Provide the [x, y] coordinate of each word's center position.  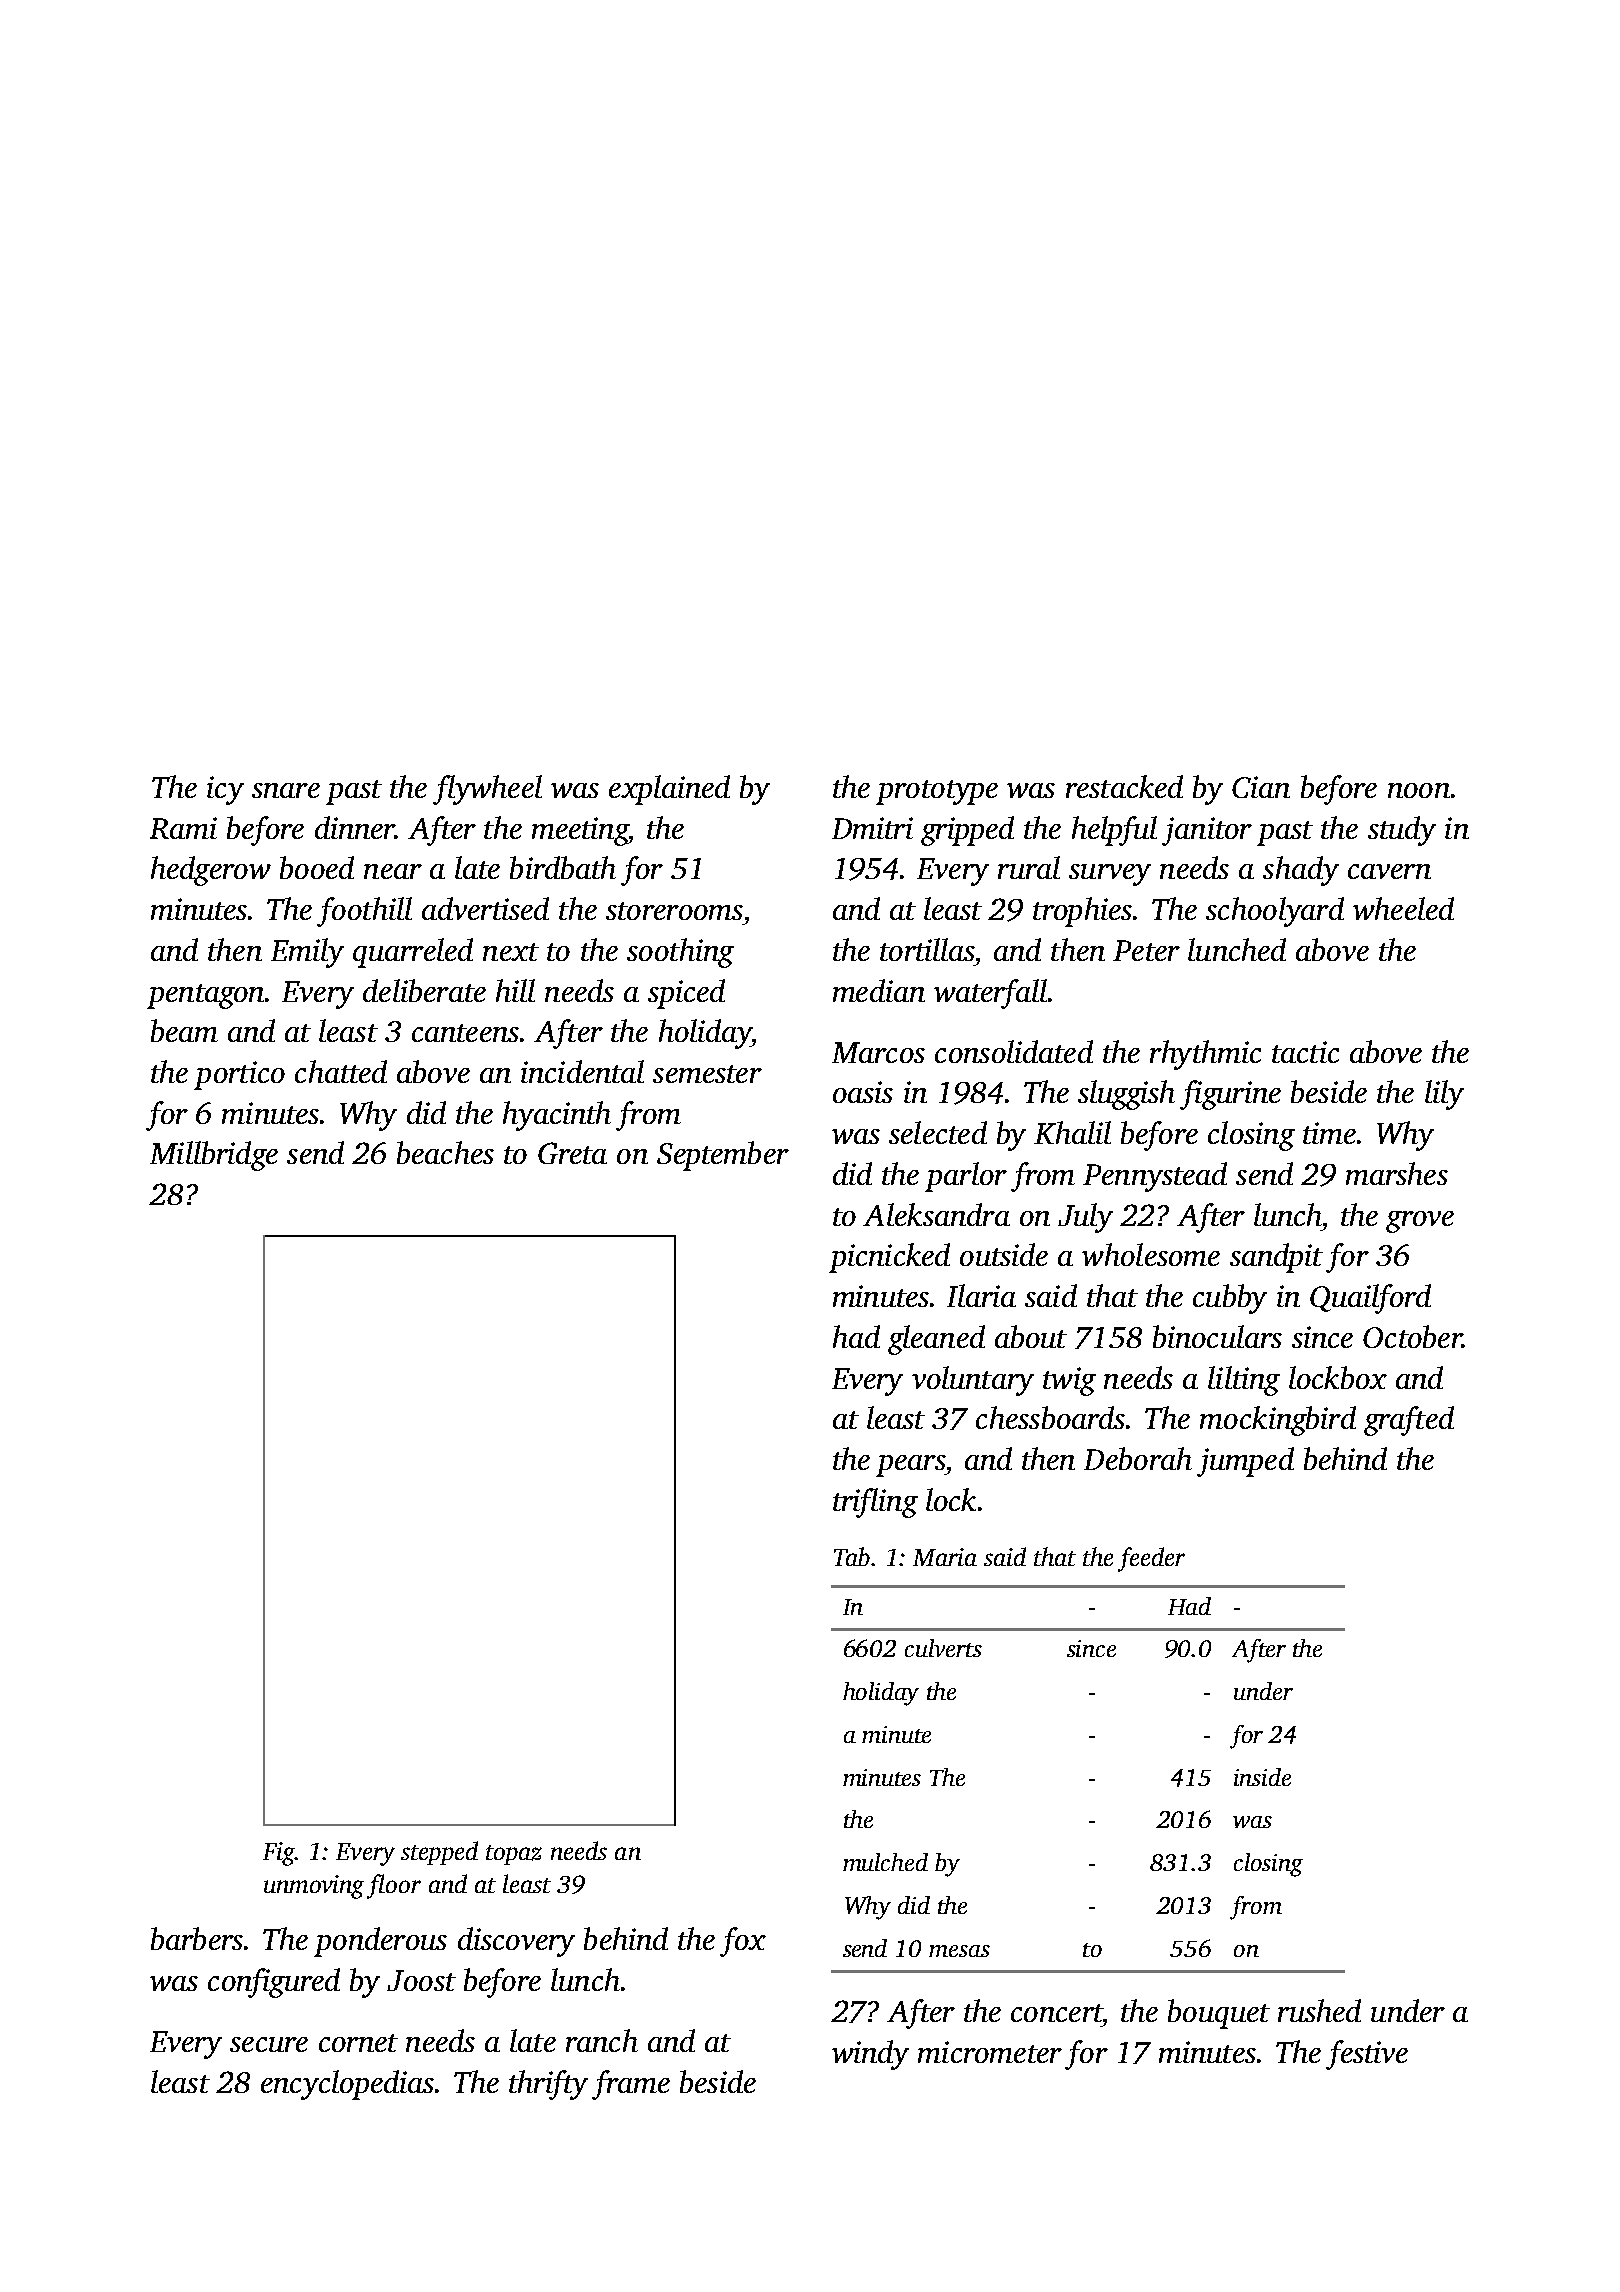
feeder [1151, 1559]
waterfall [990, 994]
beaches [445, 1152]
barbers [197, 1938]
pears [910, 1466]
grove [1420, 1222]
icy [225, 790]
